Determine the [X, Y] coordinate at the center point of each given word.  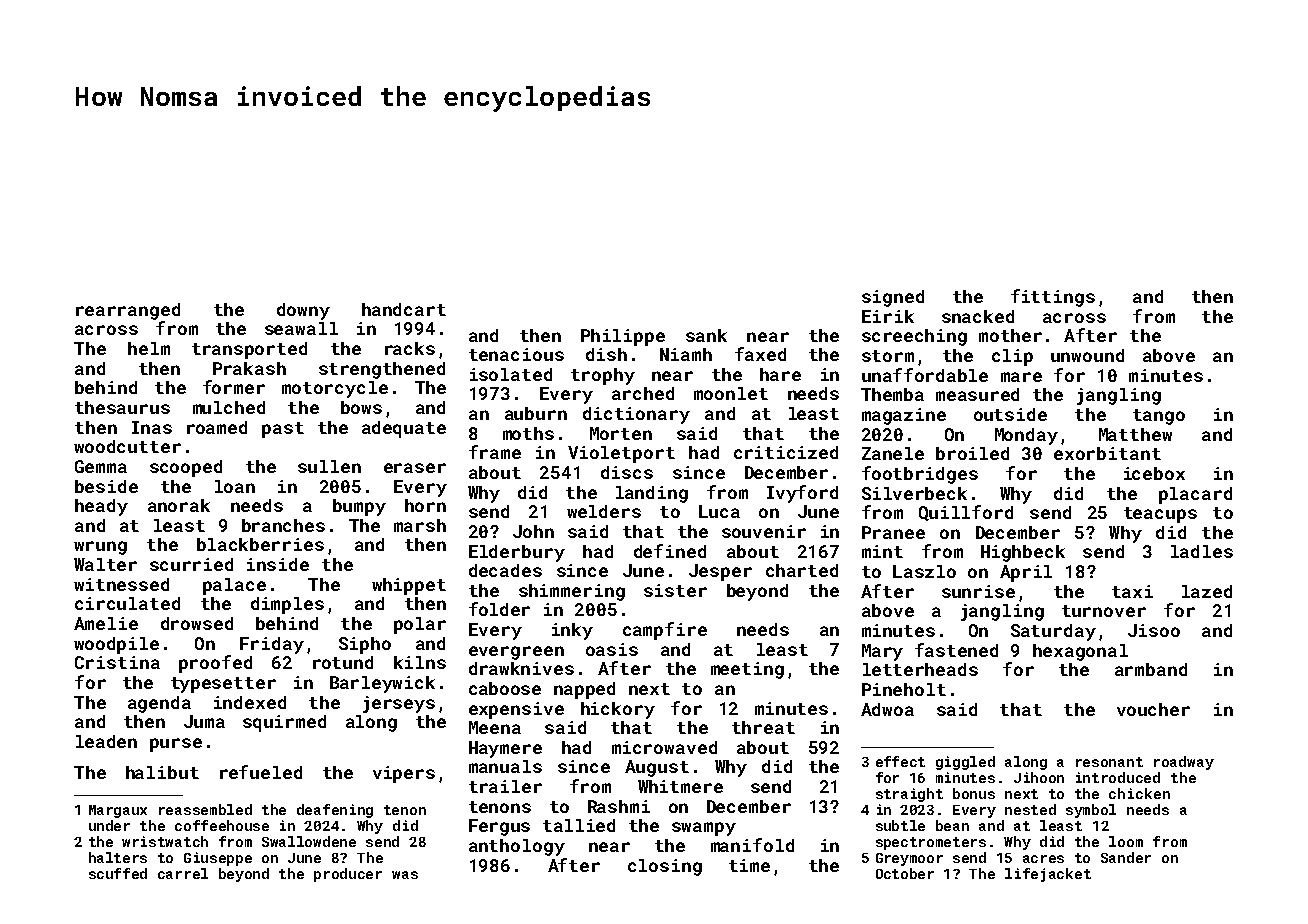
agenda [159, 704]
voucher [1153, 709]
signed [893, 298]
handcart [404, 309]
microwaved [664, 747]
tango [1159, 417]
